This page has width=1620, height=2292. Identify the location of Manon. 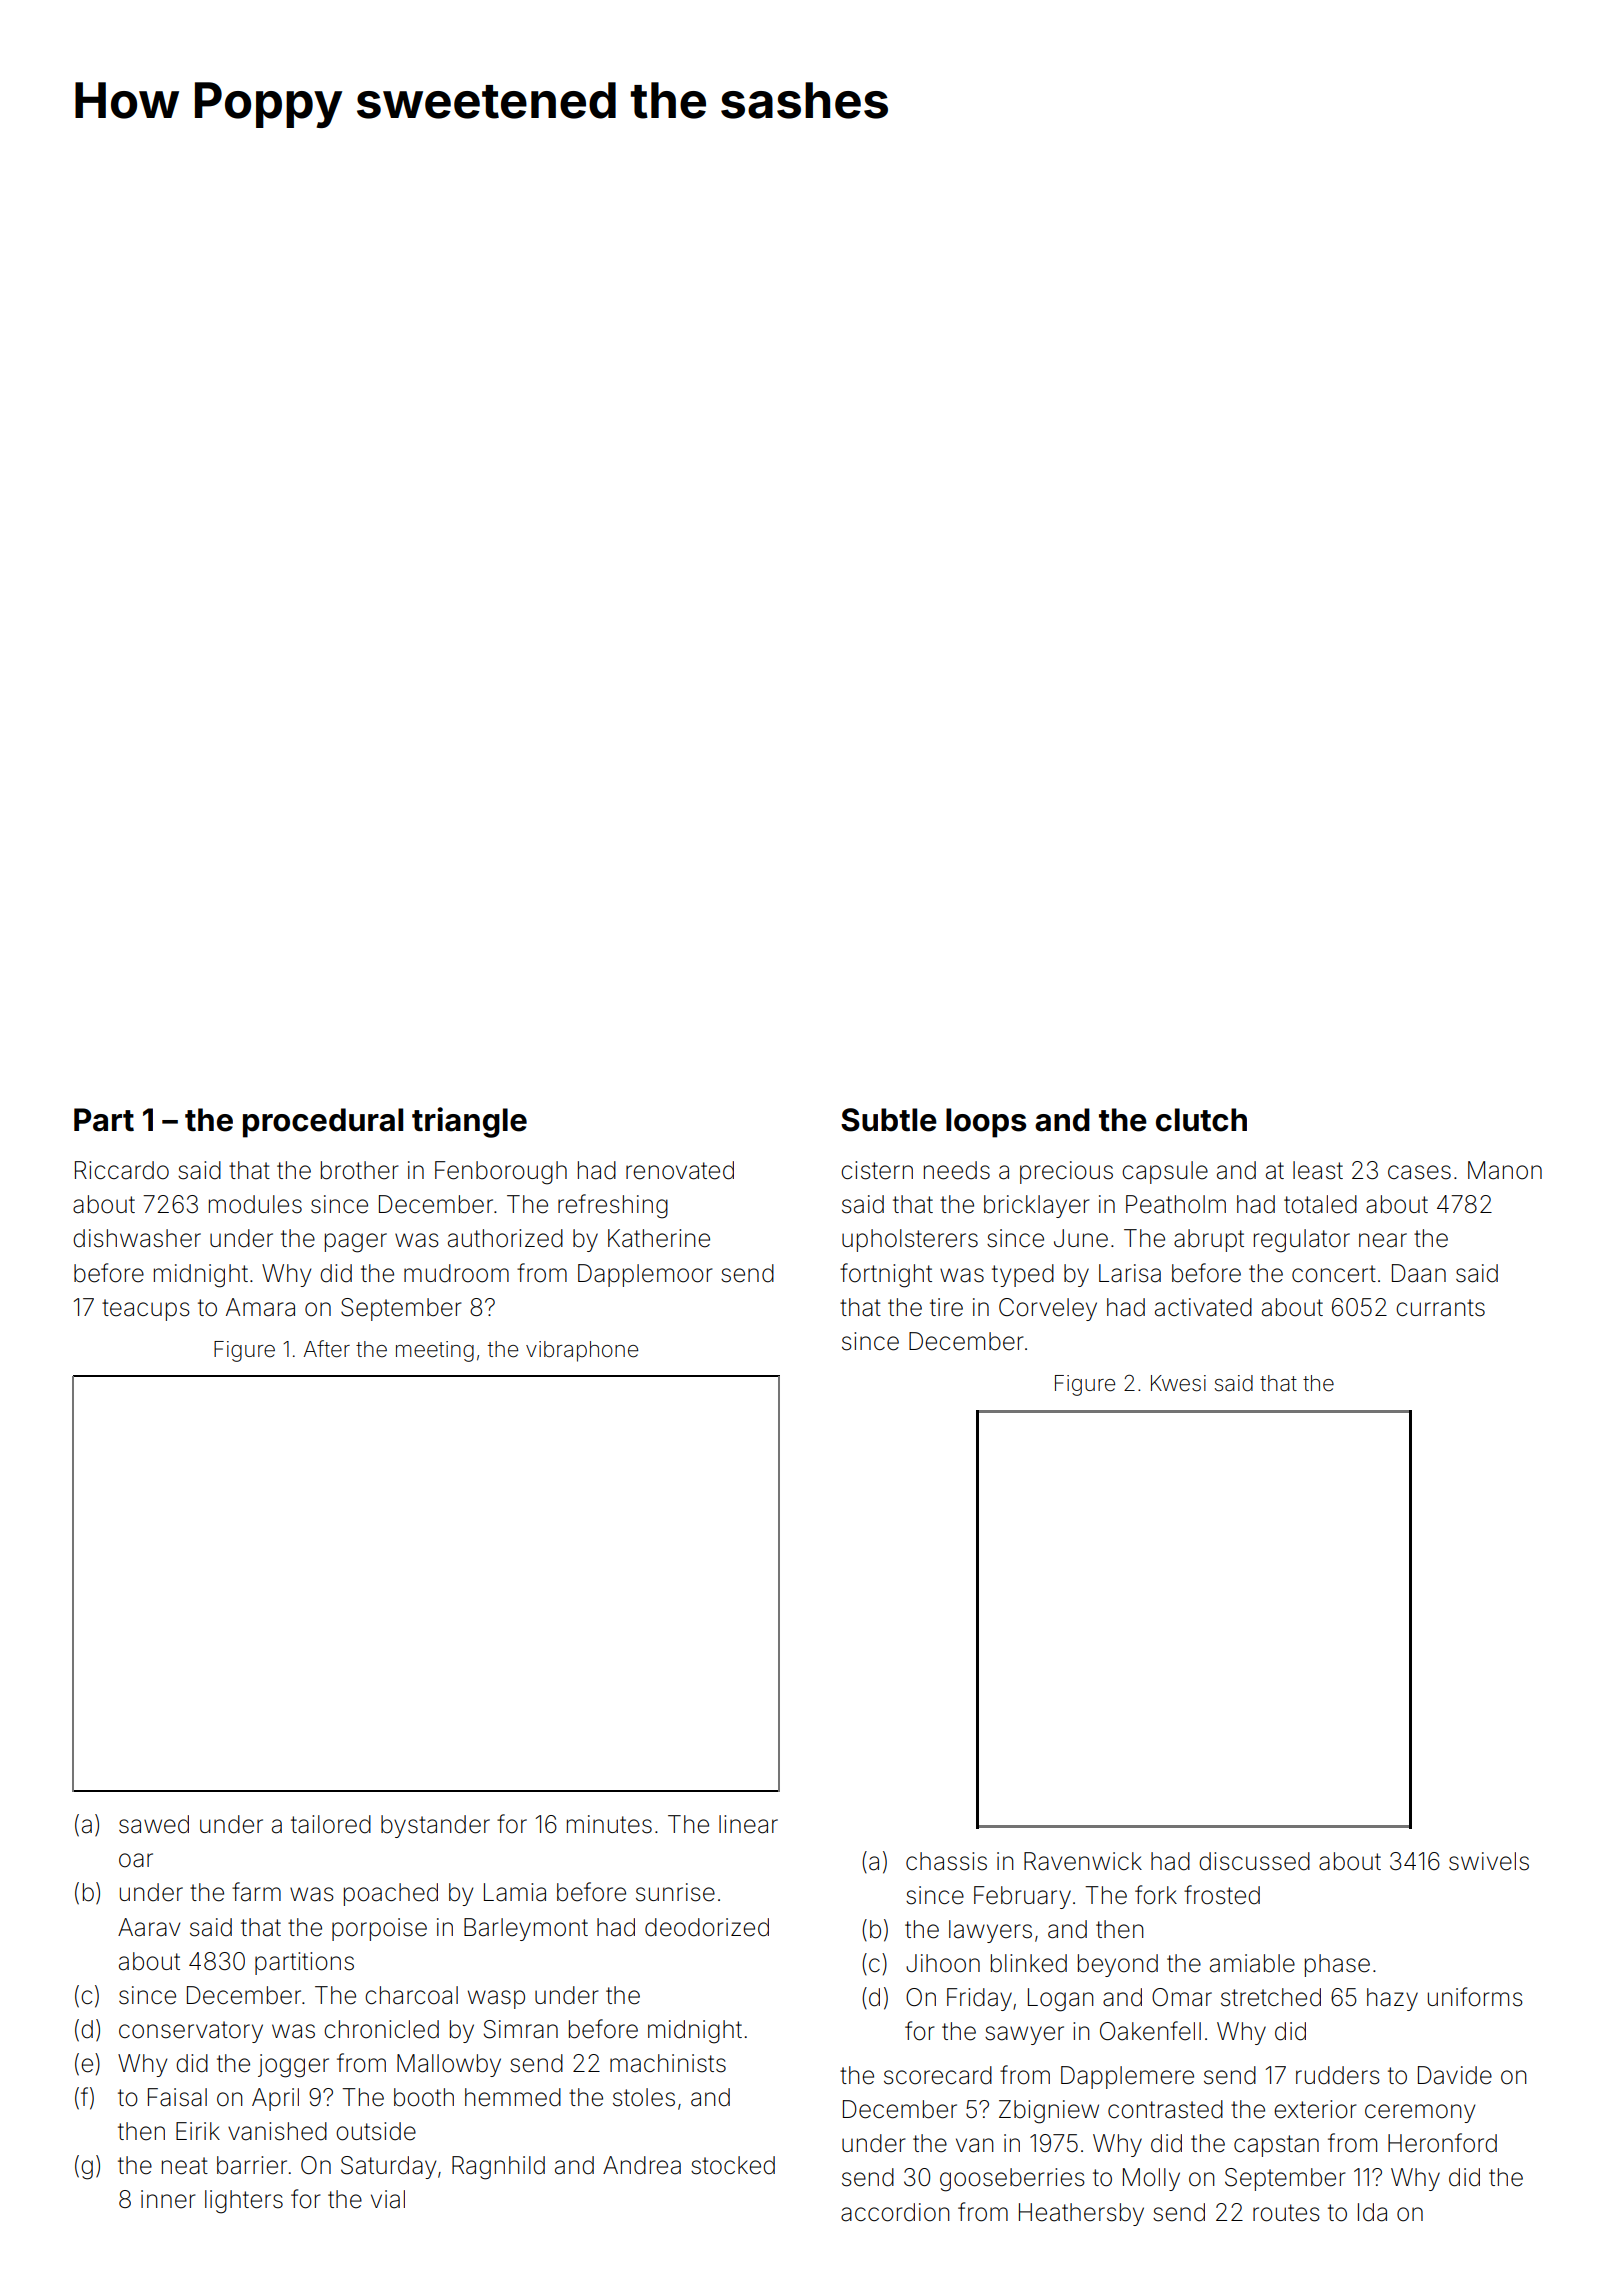
(1505, 1170).
